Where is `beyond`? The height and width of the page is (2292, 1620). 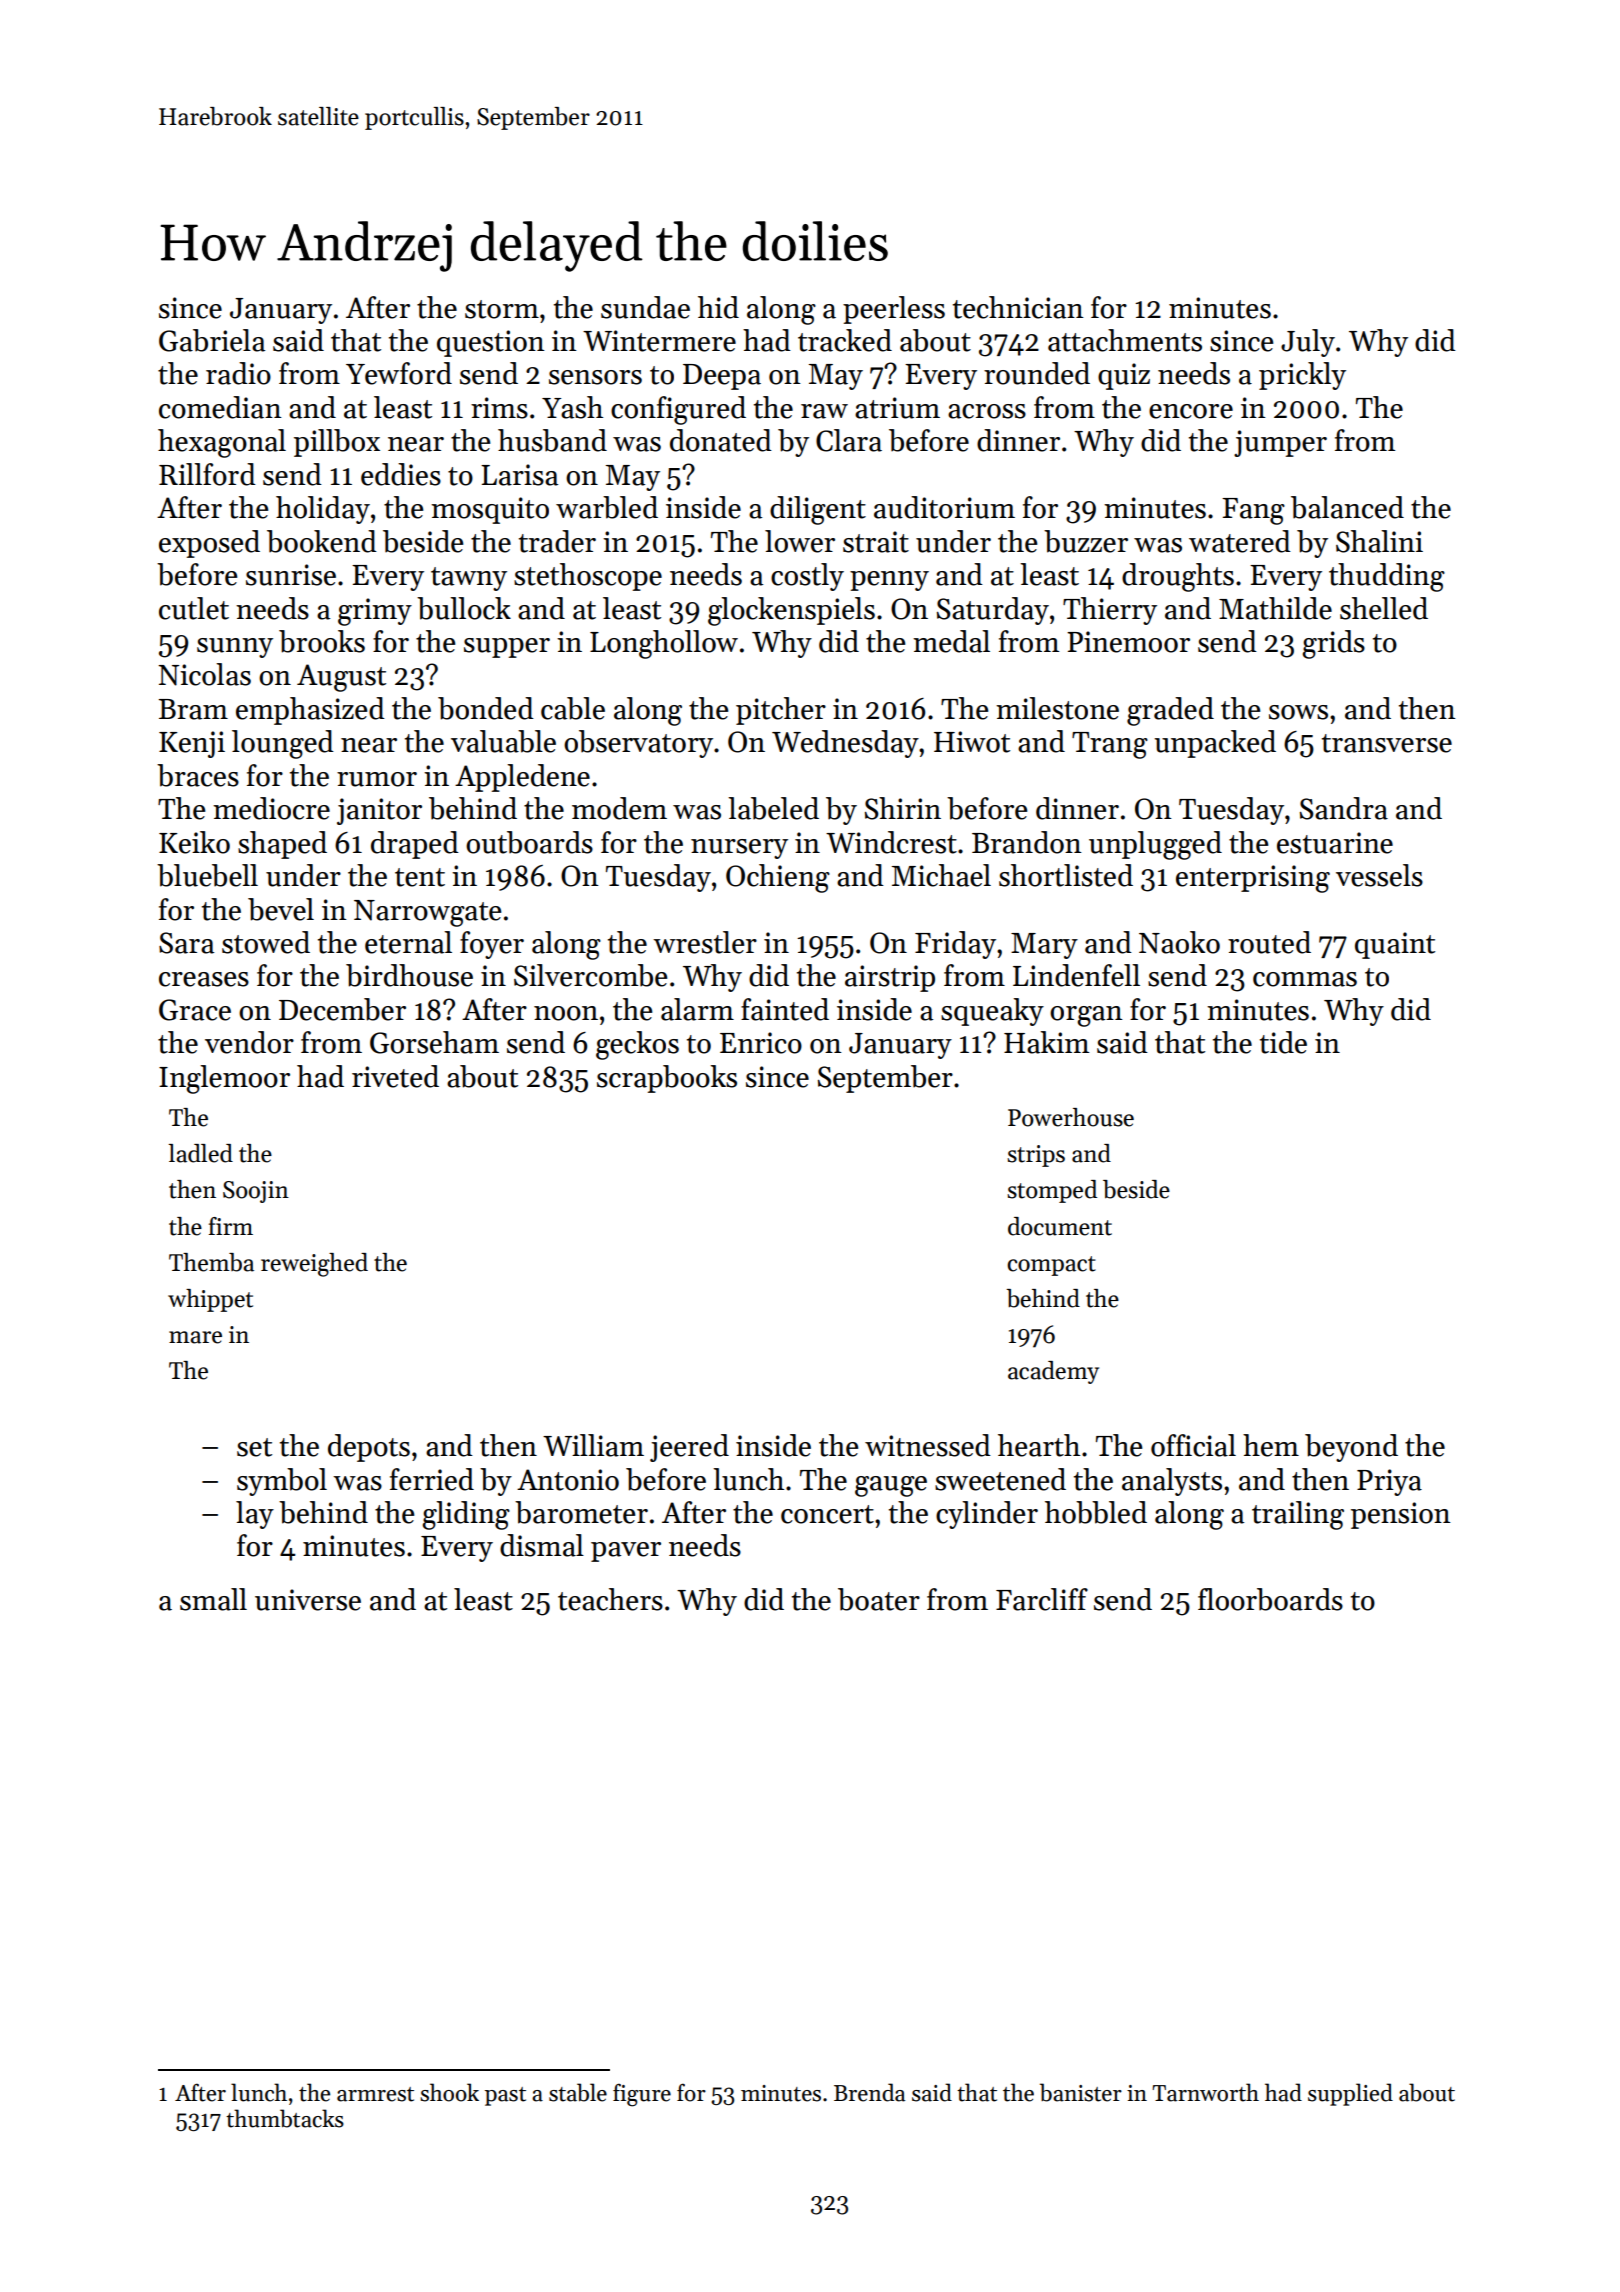 beyond is located at coordinates (1351, 1448).
